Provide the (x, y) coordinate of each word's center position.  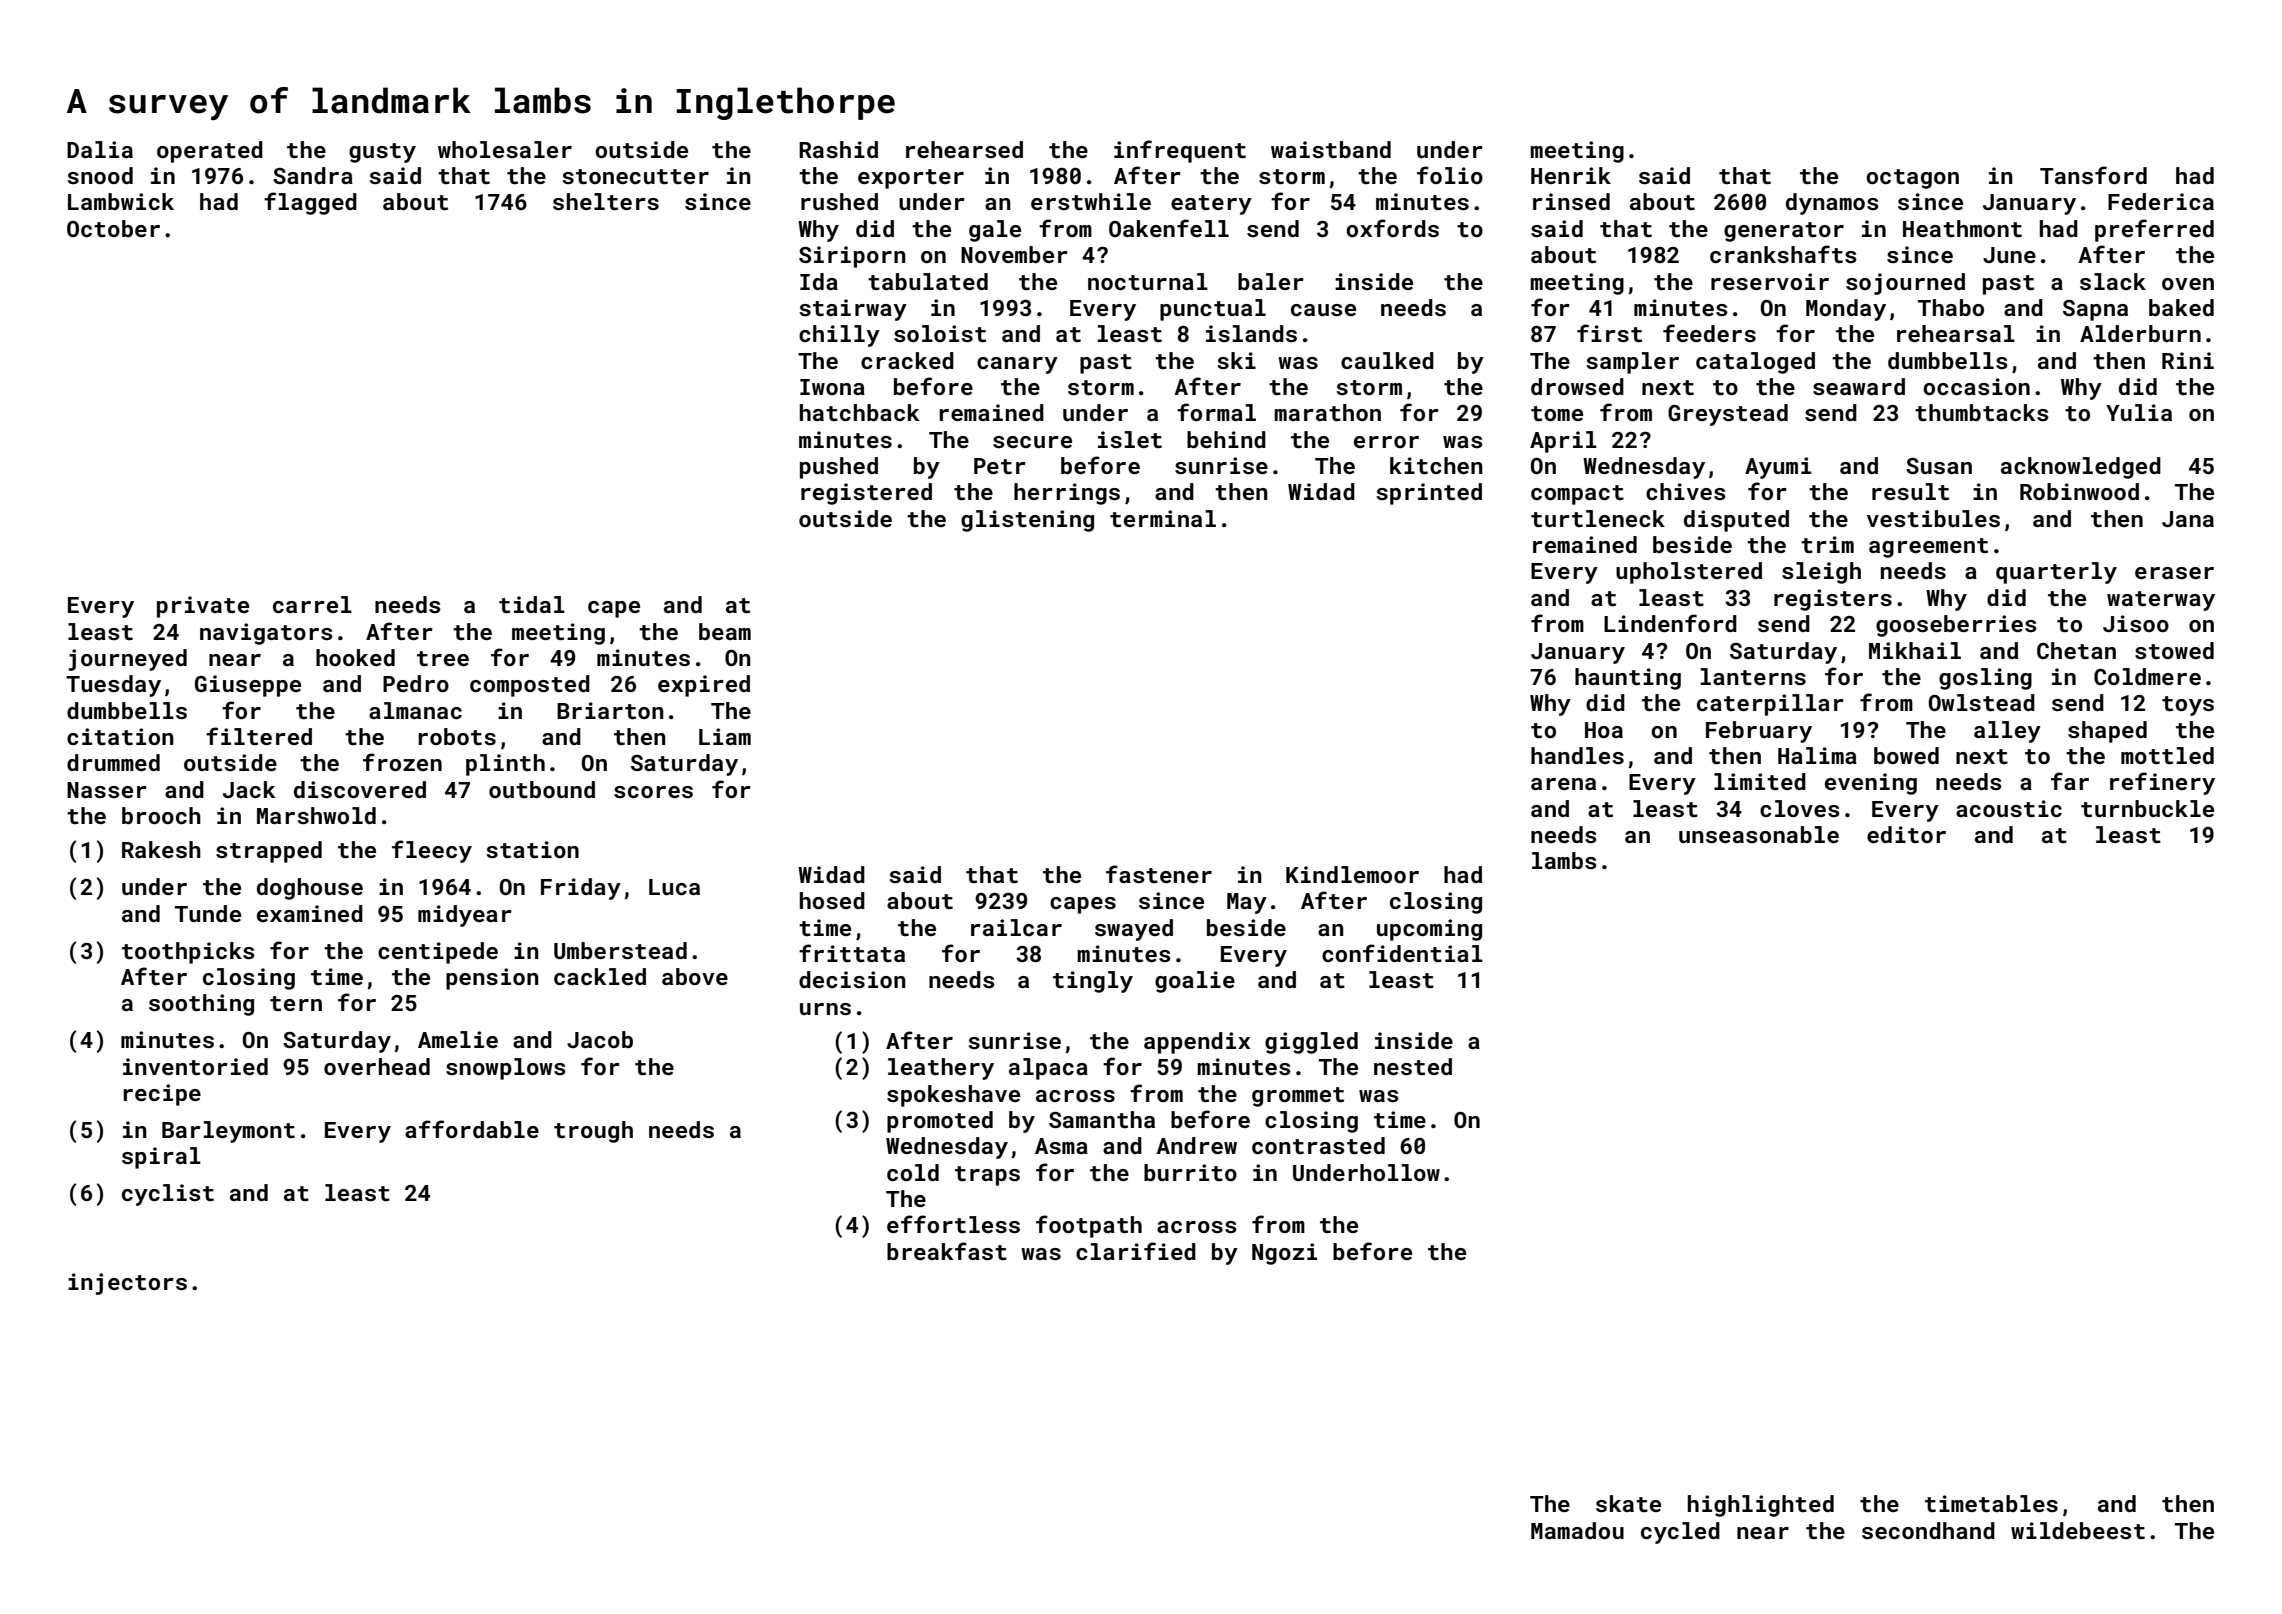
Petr (1000, 466)
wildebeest (2078, 1530)
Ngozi (1284, 1254)
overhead (377, 1066)
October (113, 228)
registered (866, 494)
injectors (127, 1284)
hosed (832, 900)
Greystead (1728, 415)
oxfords (1392, 228)
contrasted (1318, 1145)
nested (1413, 1066)
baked (2181, 307)
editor (1906, 834)
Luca (674, 887)
